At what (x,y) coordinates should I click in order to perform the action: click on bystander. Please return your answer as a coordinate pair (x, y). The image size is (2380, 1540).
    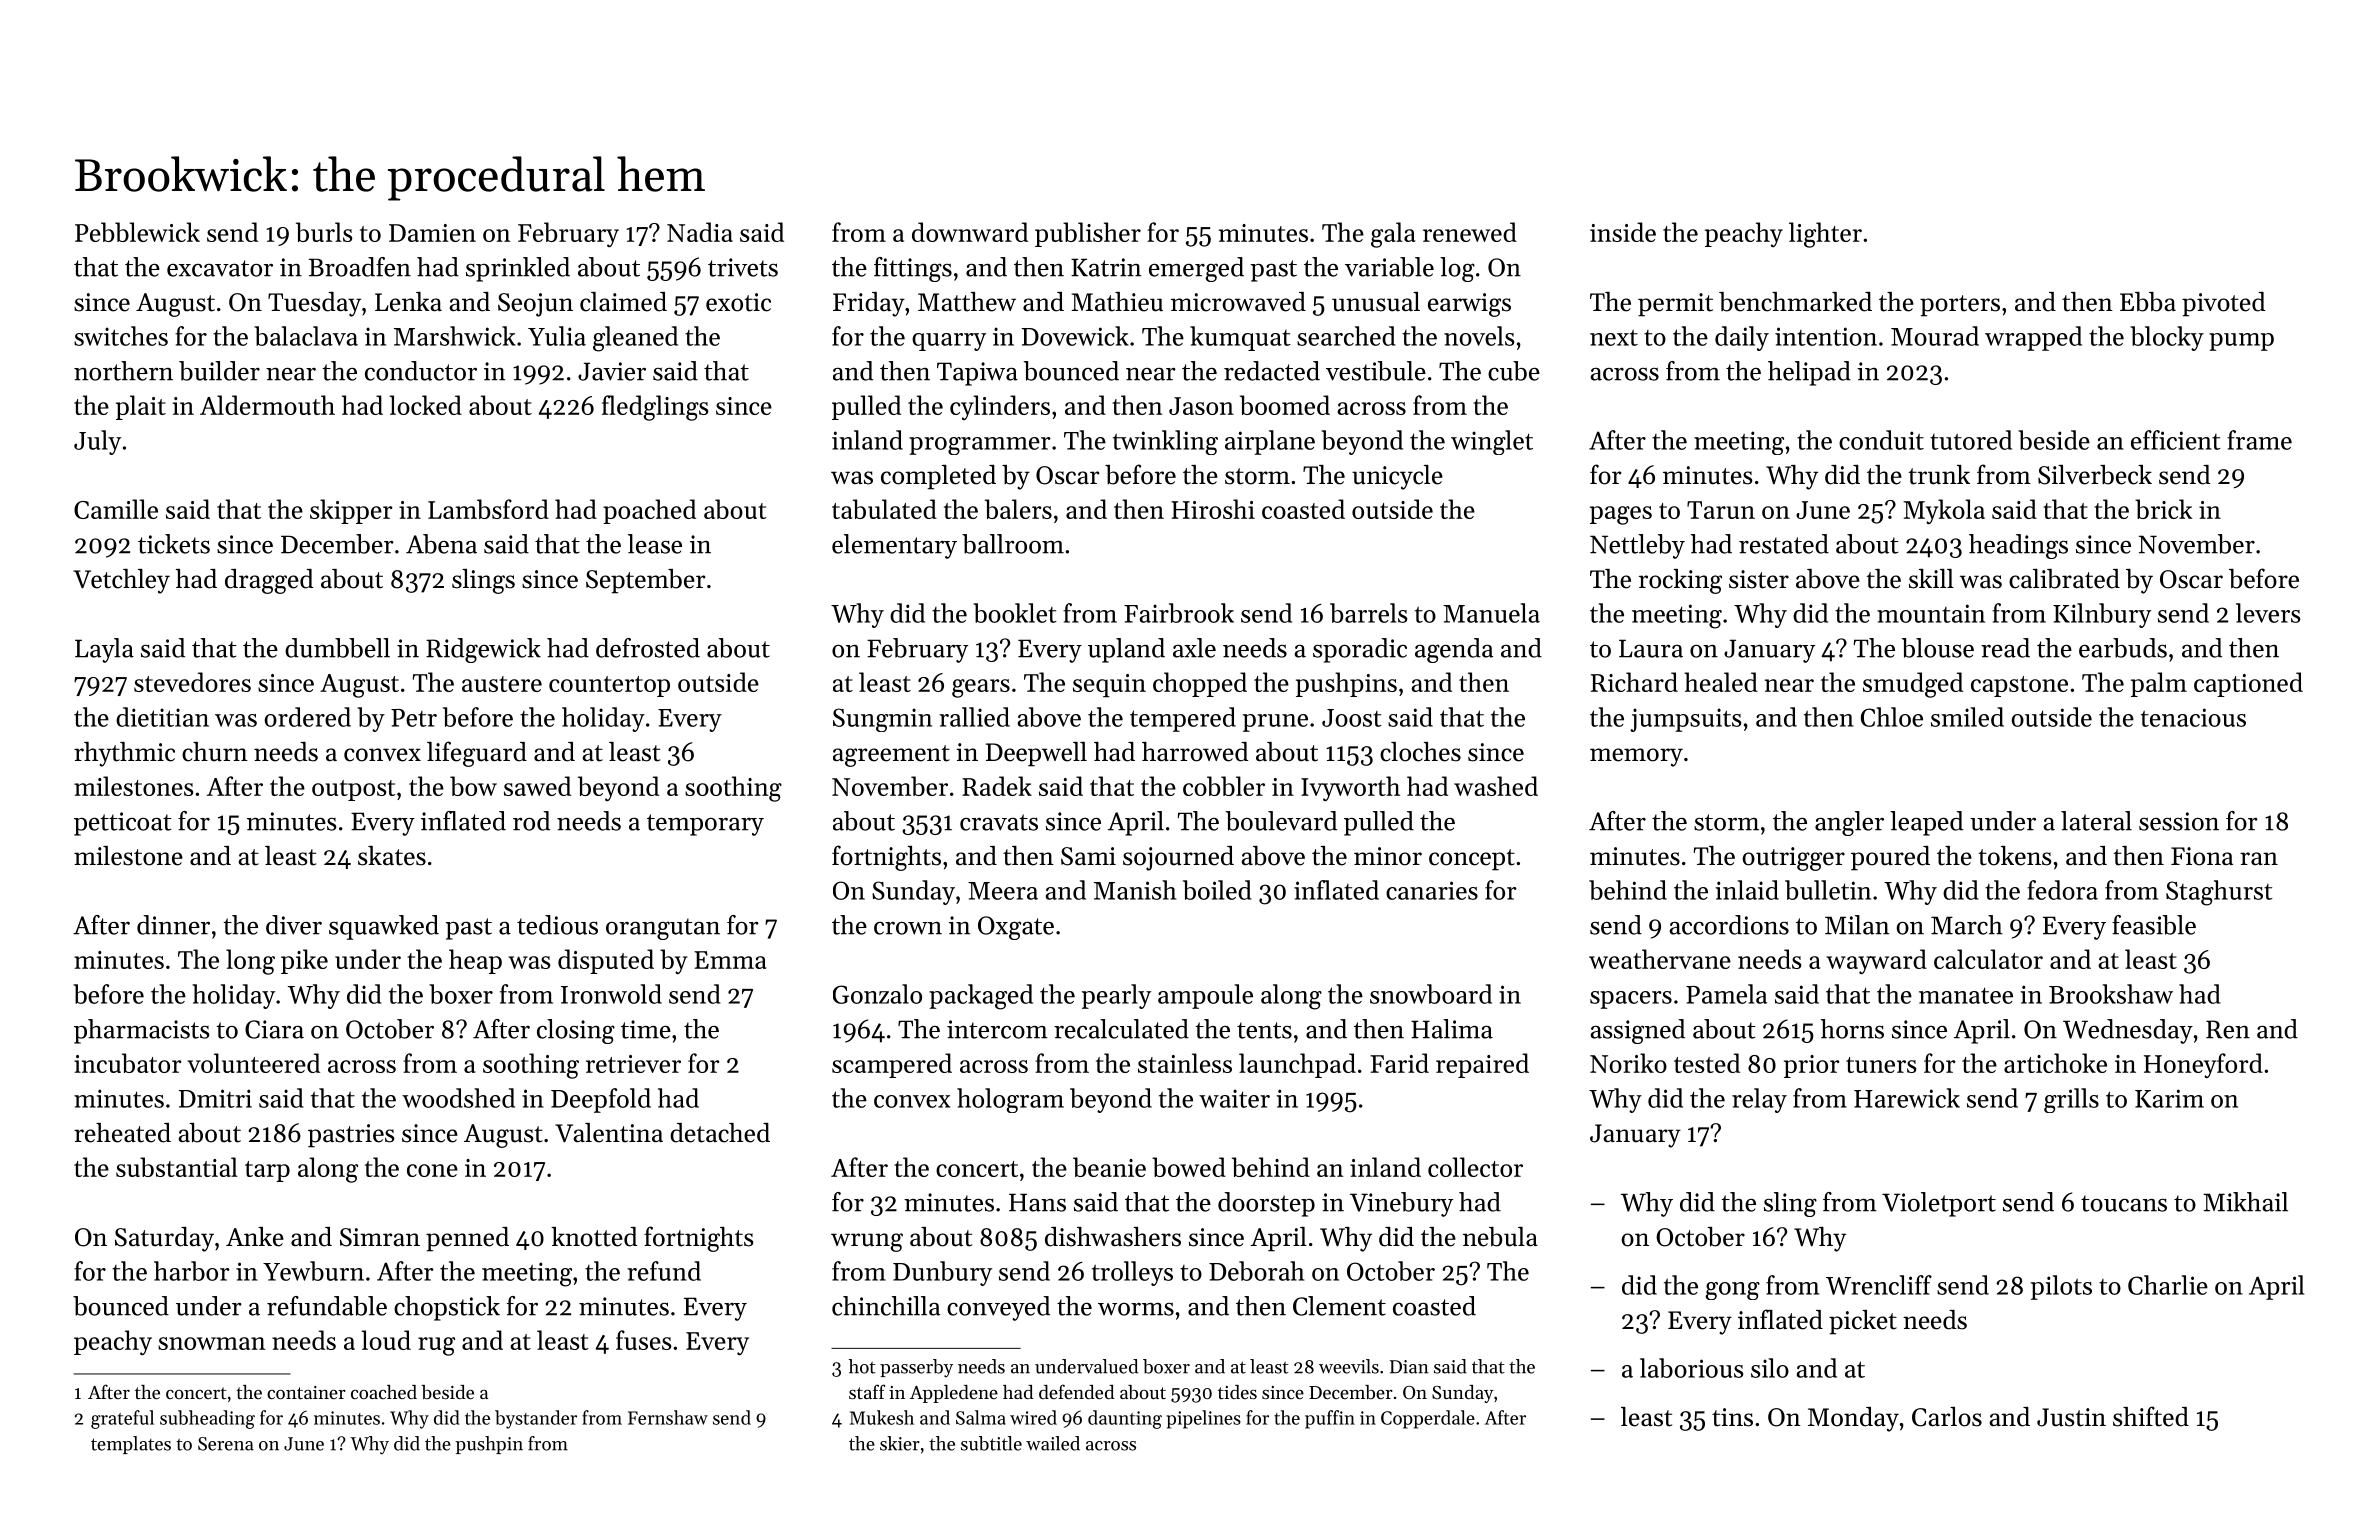
    Looking at the image, I should click on (536, 1419).
